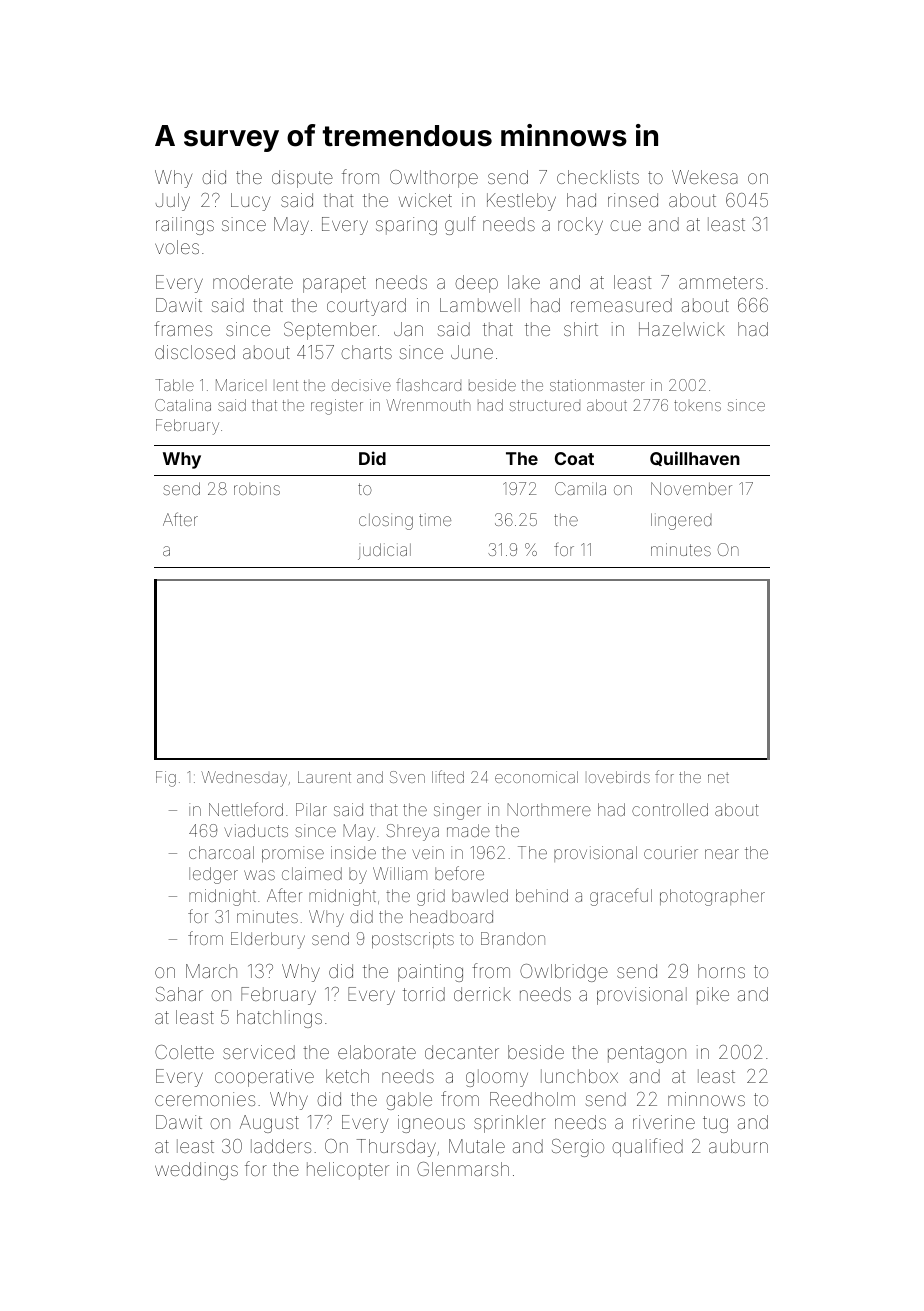 The width and height of the screenshot is (924, 1311). What do you see at coordinates (334, 284) in the screenshot?
I see `parapet` at bounding box center [334, 284].
